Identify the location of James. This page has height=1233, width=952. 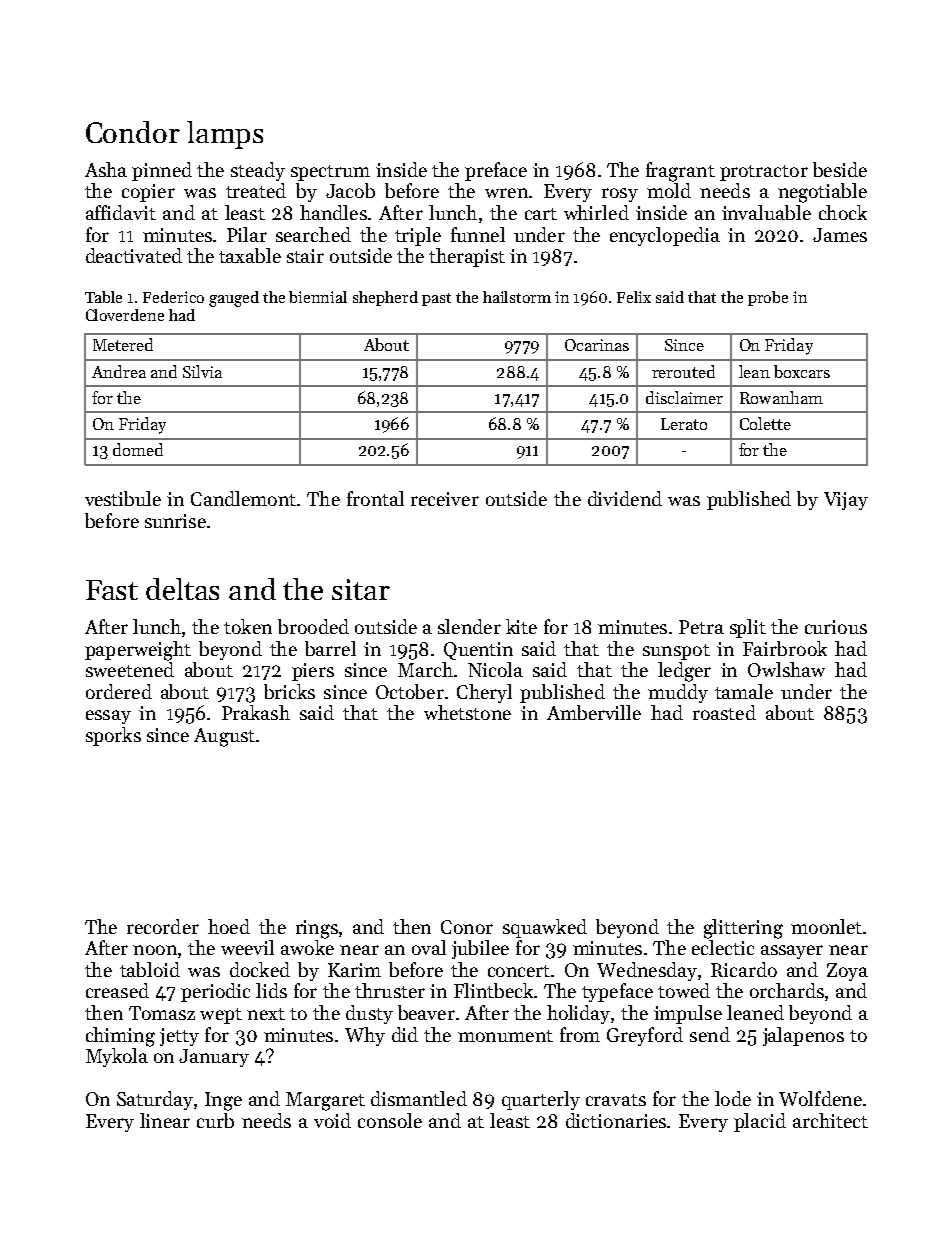
(840, 235).
